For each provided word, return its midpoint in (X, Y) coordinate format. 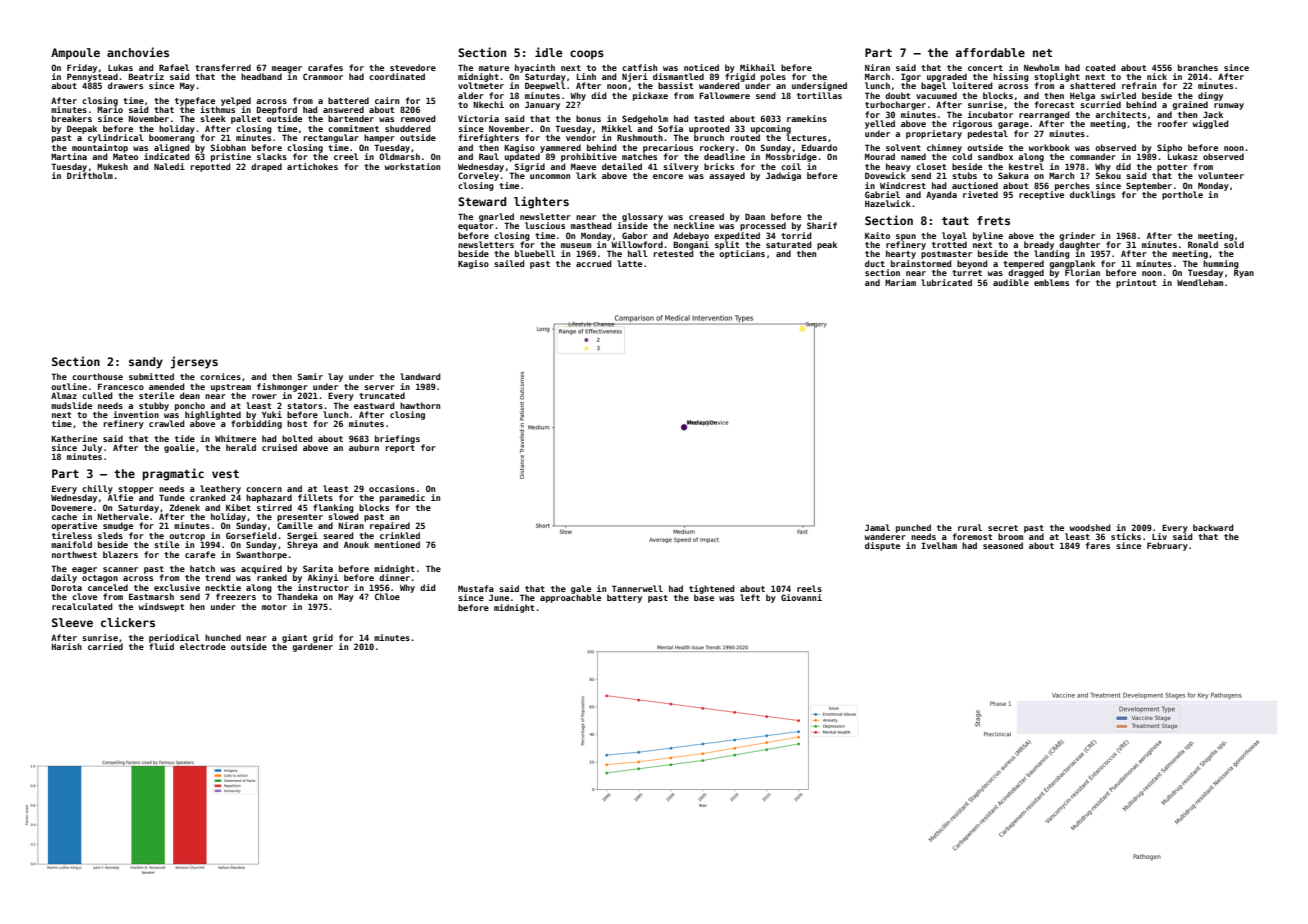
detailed (622, 166)
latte (629, 263)
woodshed (1090, 527)
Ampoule (75, 54)
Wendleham (1200, 282)
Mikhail (758, 67)
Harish (67, 646)
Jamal (877, 527)
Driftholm (90, 175)
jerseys (194, 362)
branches (1198, 67)
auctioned (975, 185)
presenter (300, 518)
